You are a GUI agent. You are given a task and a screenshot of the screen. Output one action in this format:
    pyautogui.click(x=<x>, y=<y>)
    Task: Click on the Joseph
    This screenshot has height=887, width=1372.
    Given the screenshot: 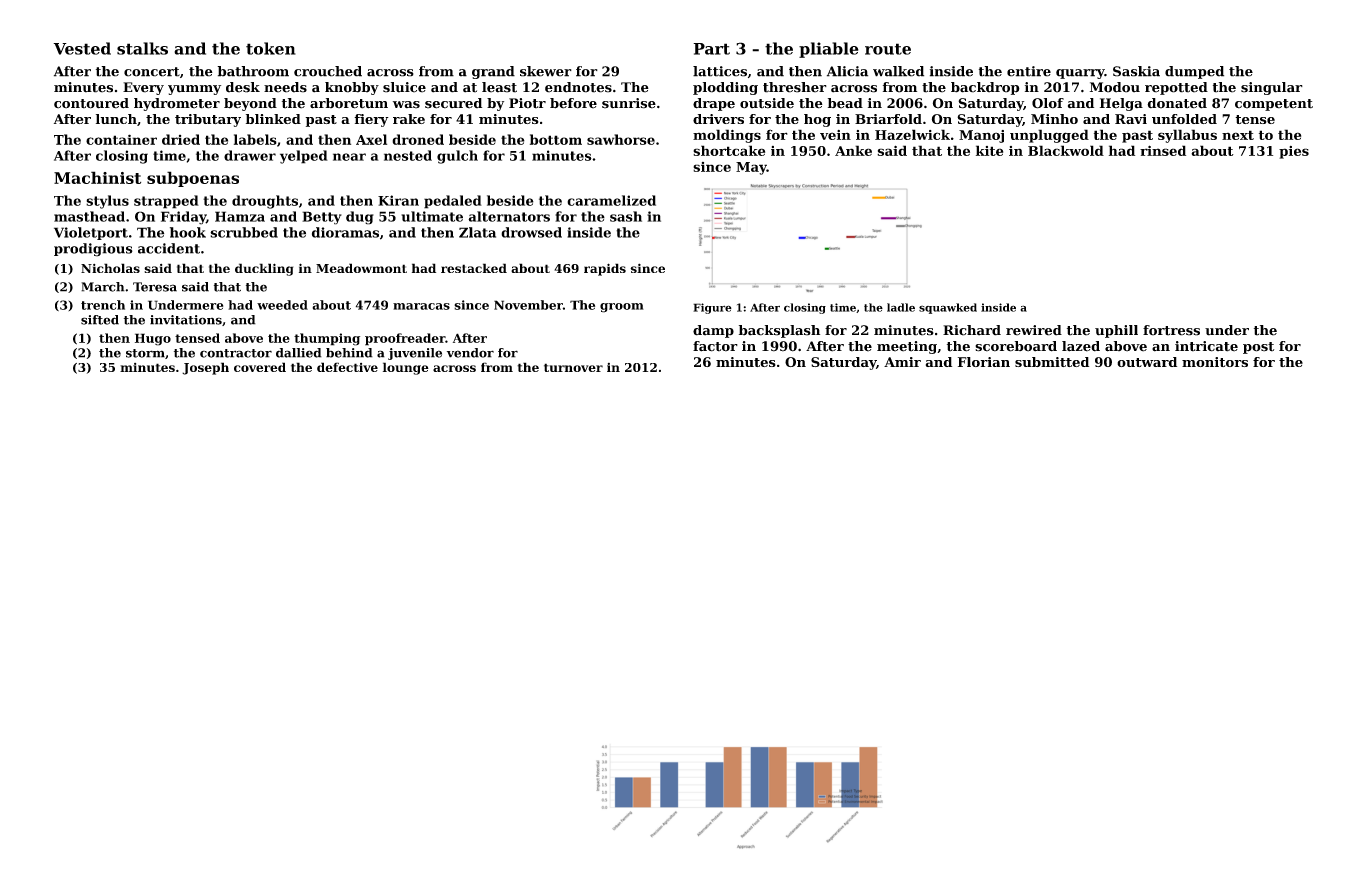 What is the action you would take?
    pyautogui.click(x=205, y=368)
